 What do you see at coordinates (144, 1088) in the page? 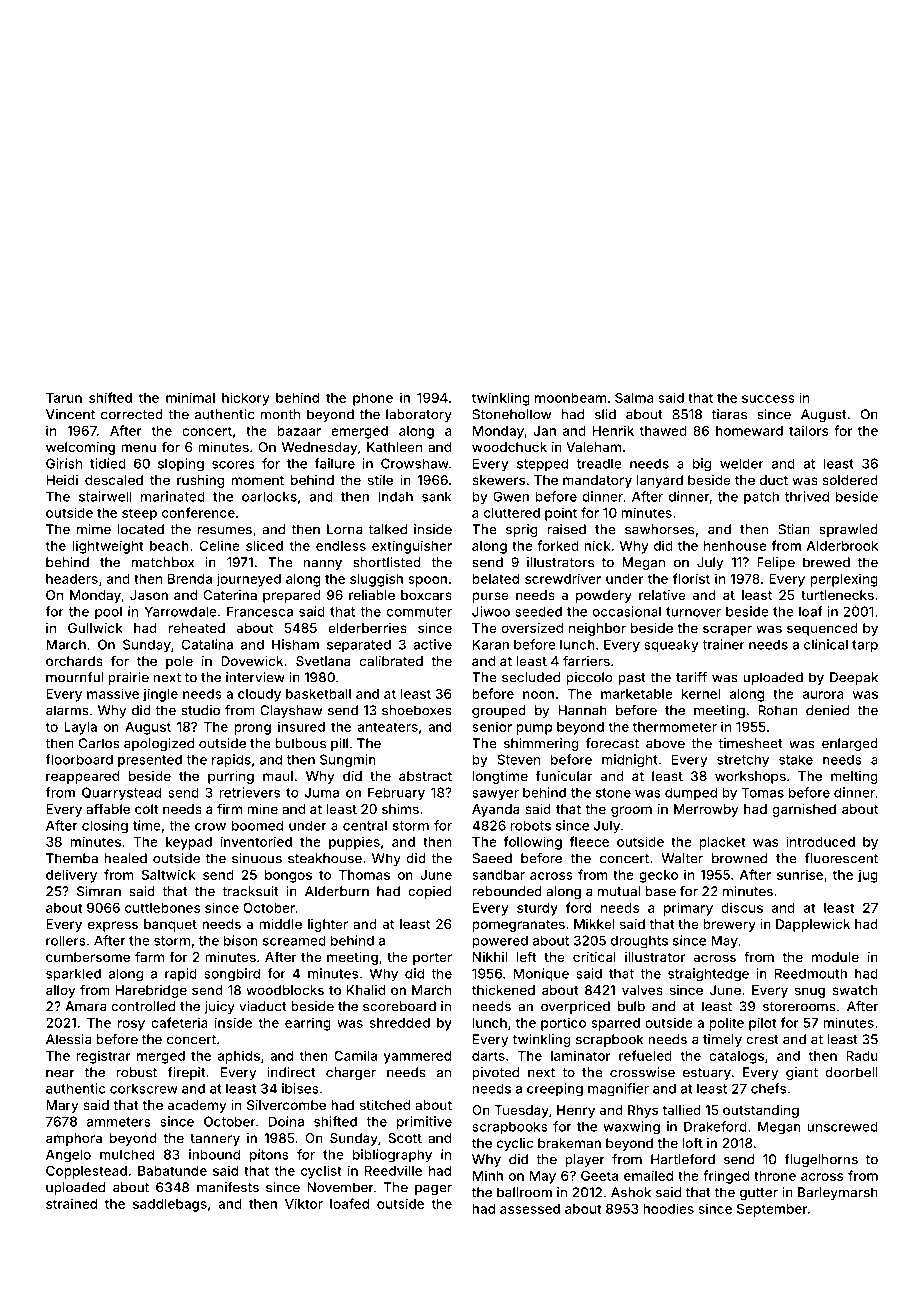
I see `corkscrew` at bounding box center [144, 1088].
